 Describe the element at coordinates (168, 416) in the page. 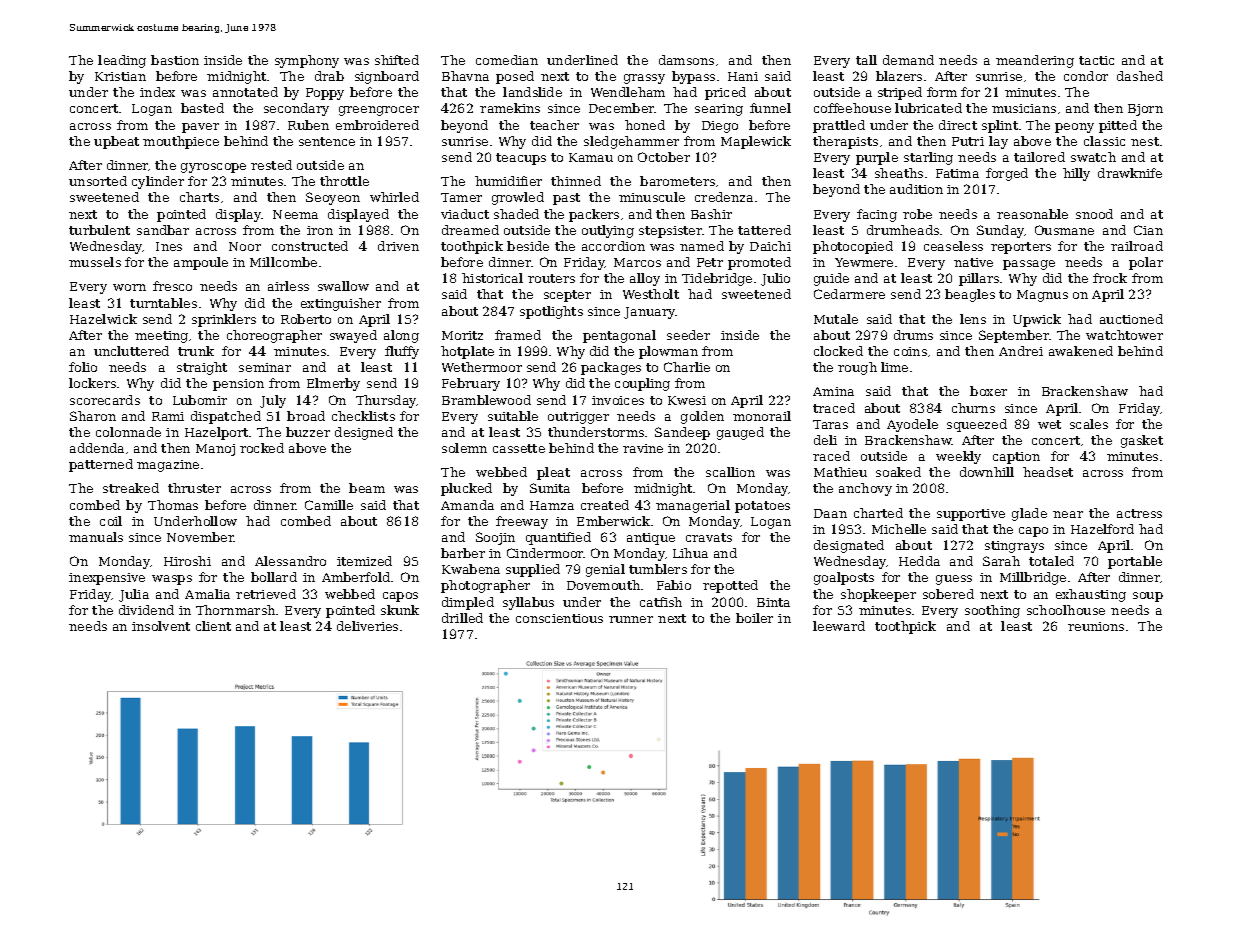

I see `Rami` at that location.
